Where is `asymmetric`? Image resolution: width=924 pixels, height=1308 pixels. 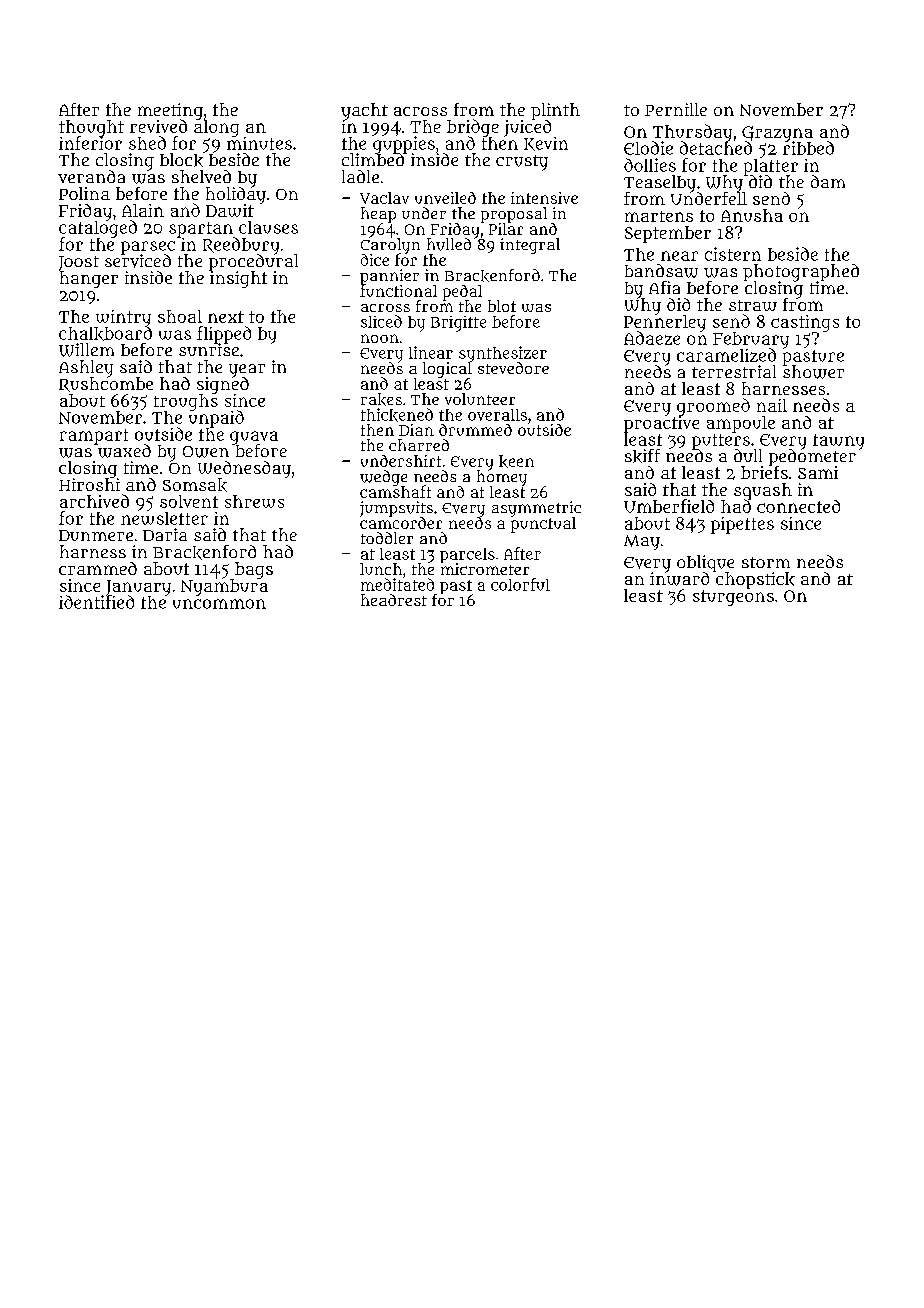
asymmetric is located at coordinates (536, 509).
